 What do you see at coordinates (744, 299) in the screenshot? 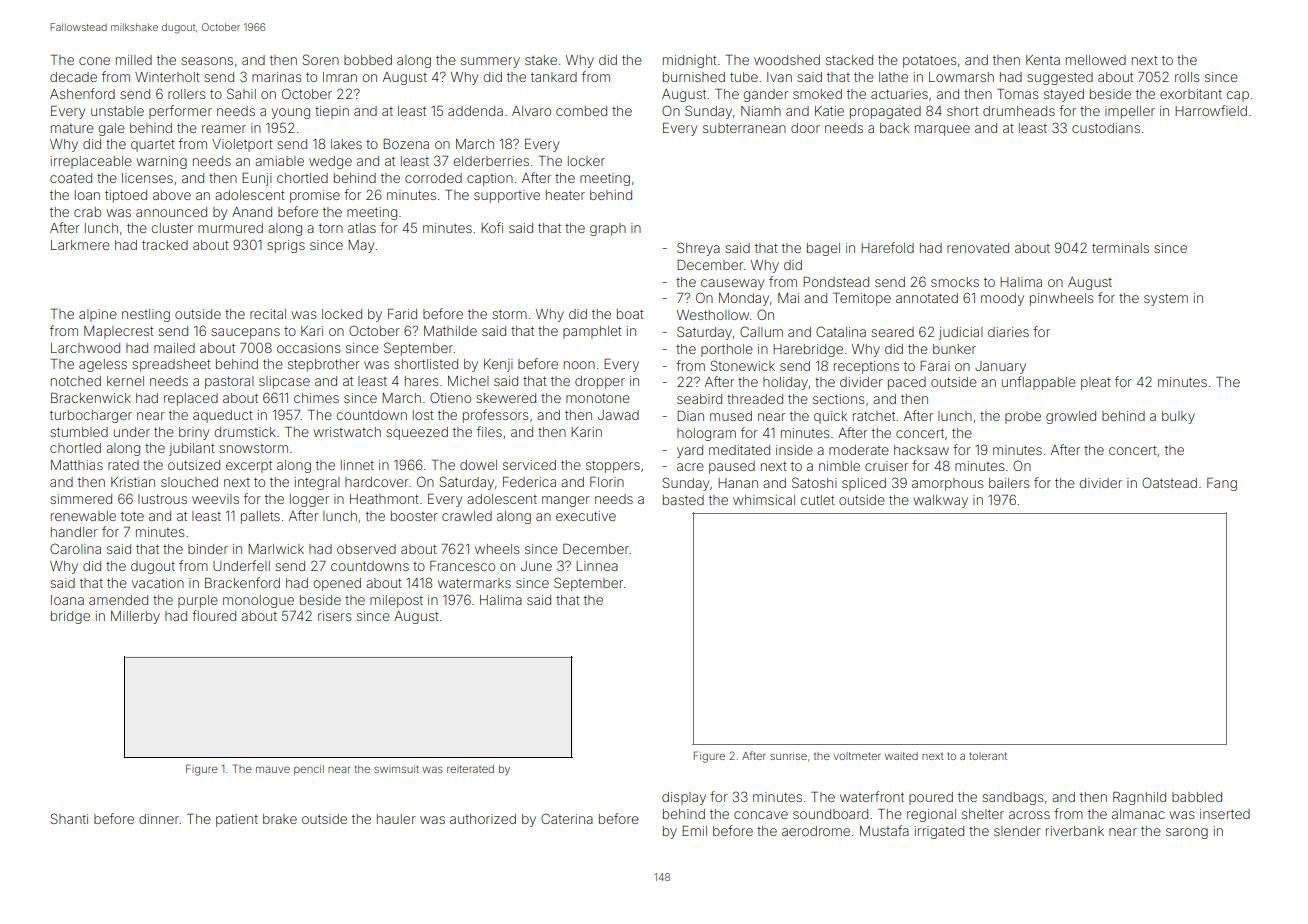
I see `Monday` at bounding box center [744, 299].
